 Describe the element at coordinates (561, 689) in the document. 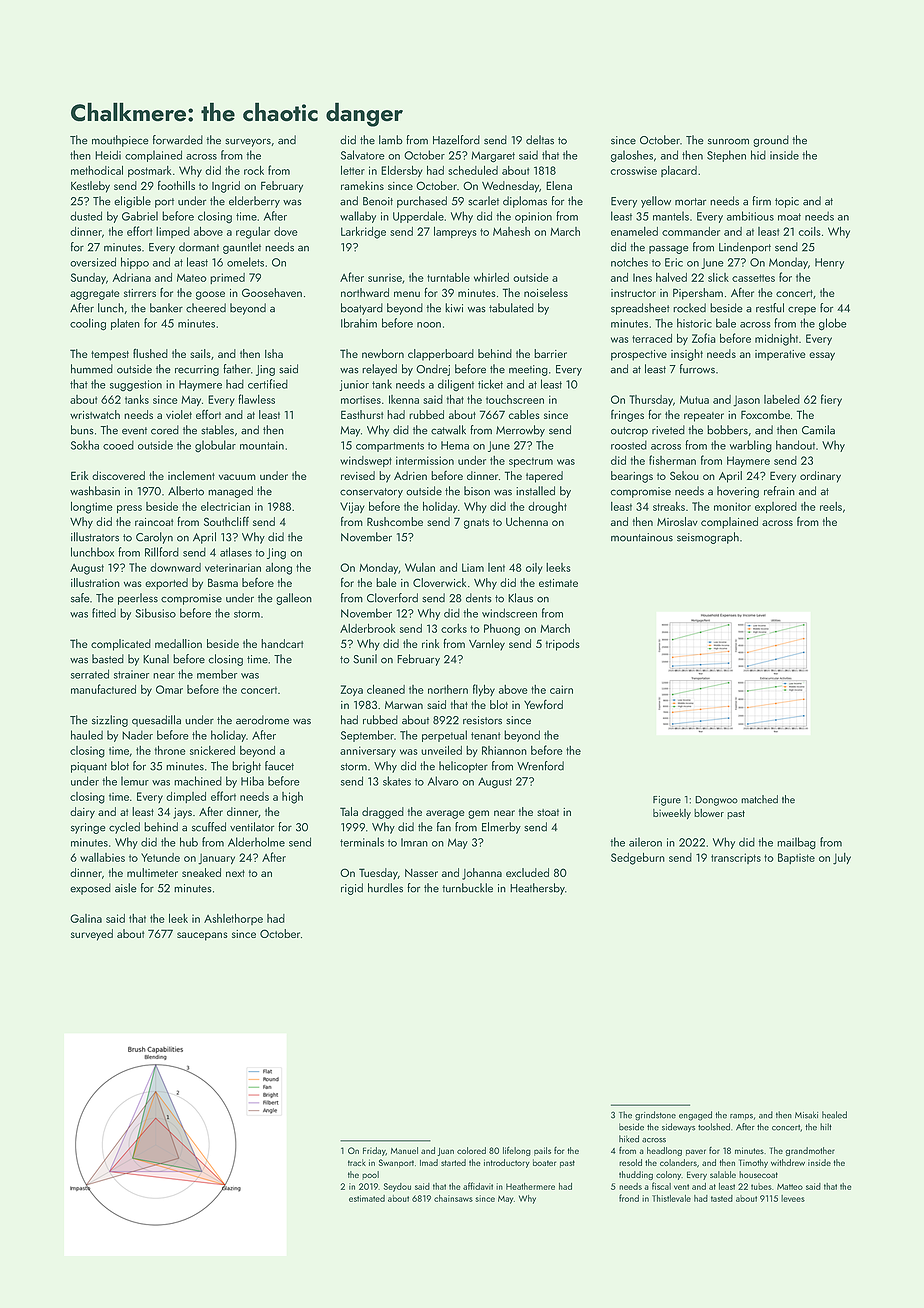

I see `cairn` at that location.
